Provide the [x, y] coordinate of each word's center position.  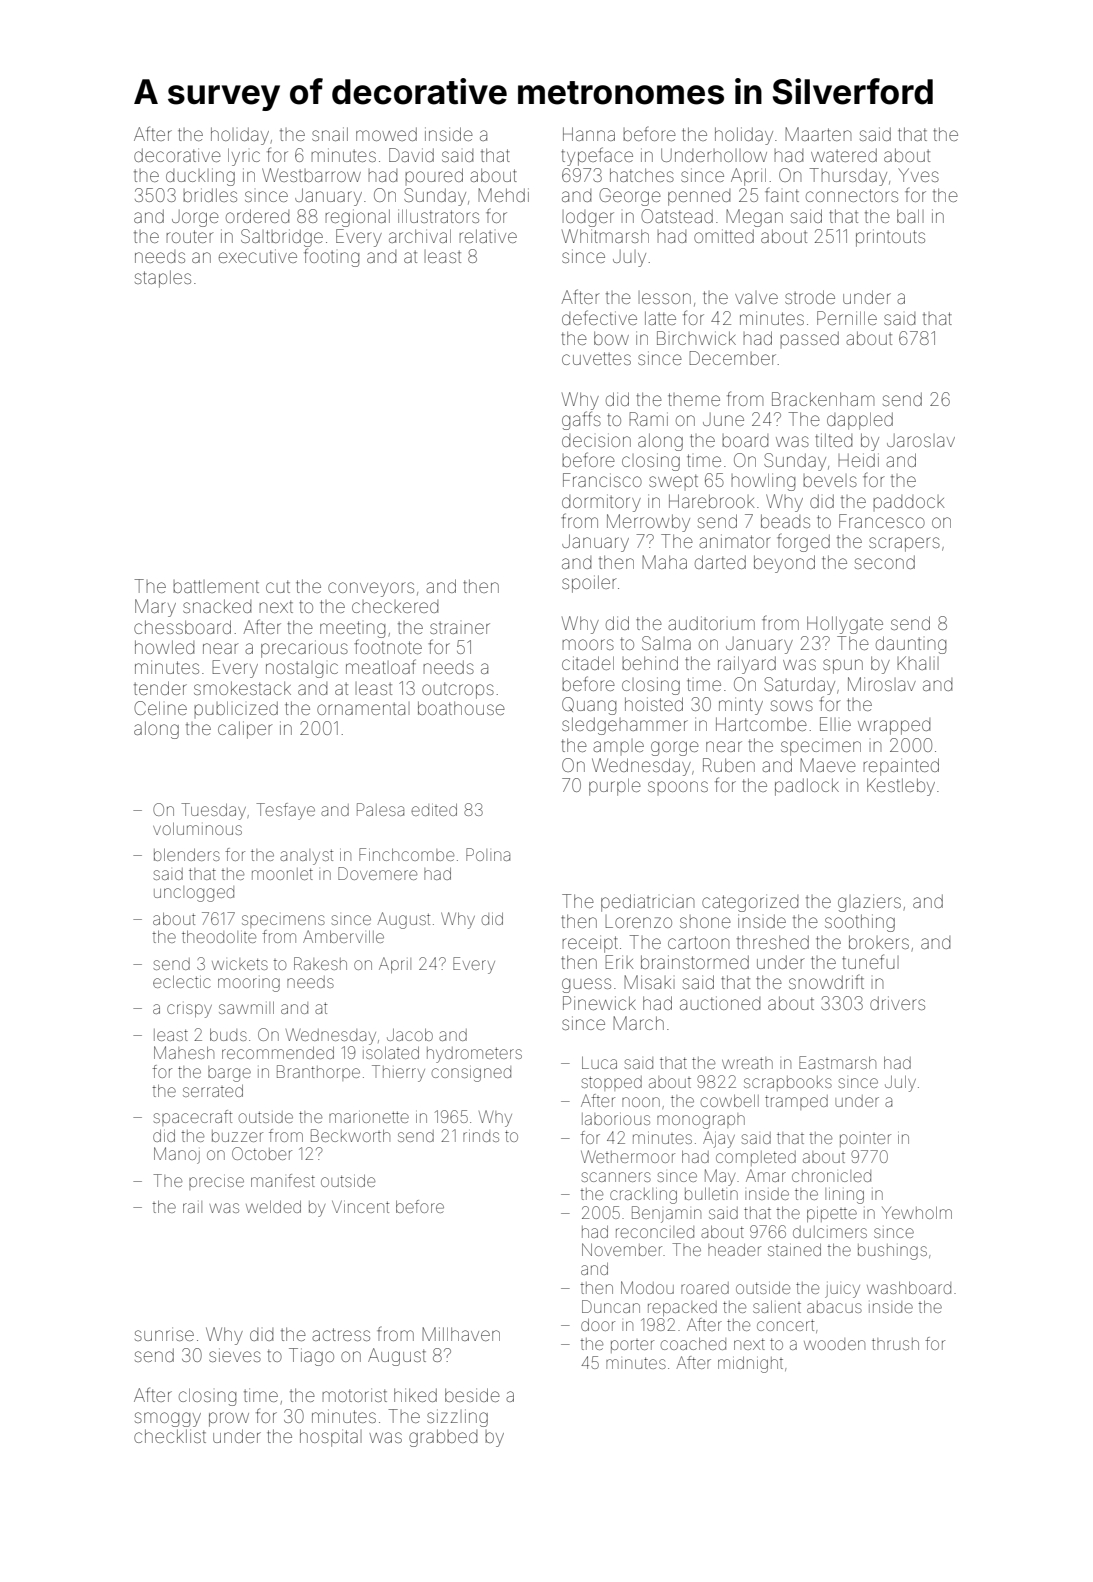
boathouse [461, 708]
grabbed [443, 1438]
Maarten [818, 134]
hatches [642, 175]
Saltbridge [282, 238]
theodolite [219, 937]
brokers [879, 942]
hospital [331, 1438]
